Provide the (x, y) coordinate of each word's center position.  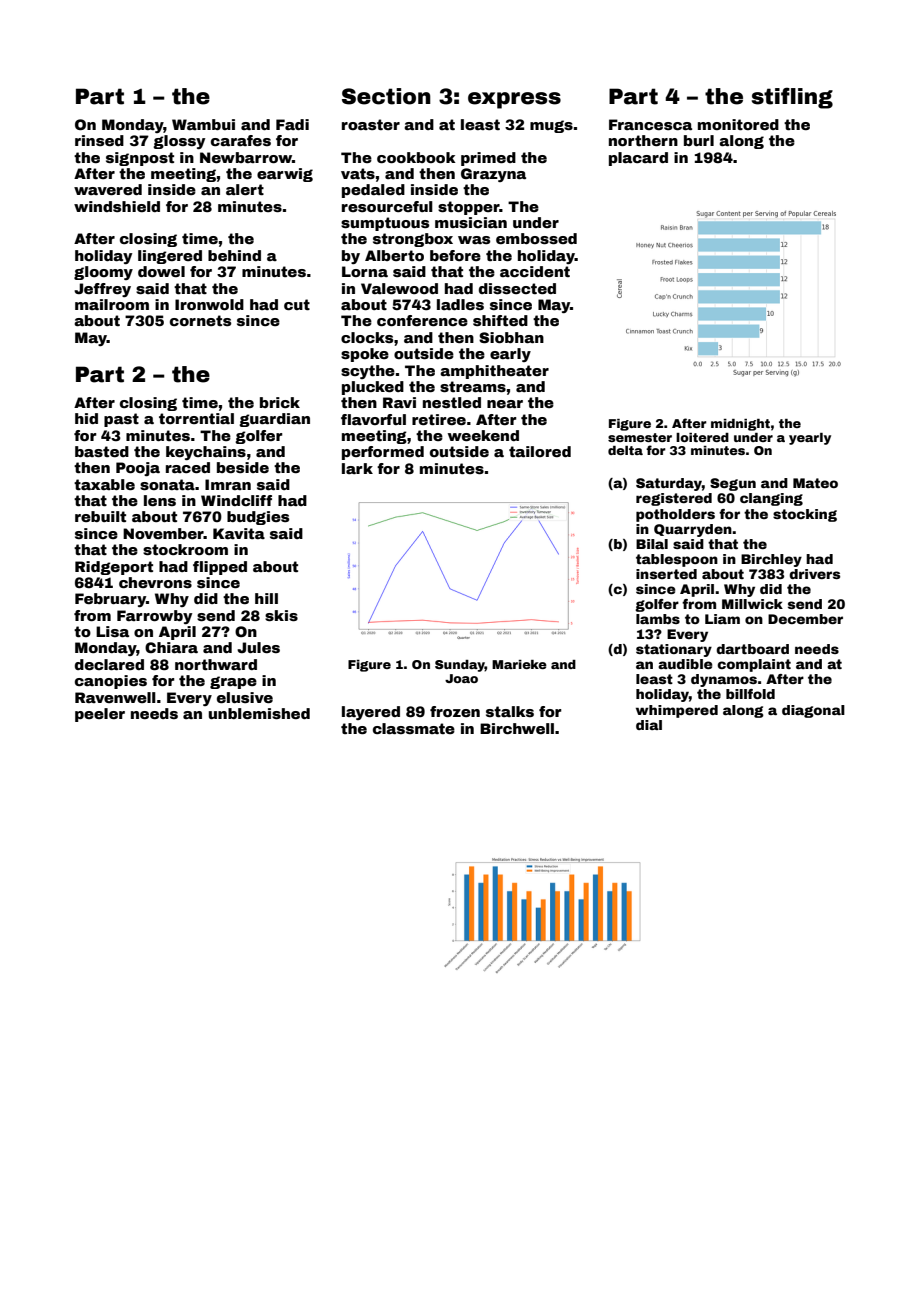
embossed (536, 238)
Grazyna (493, 175)
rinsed (99, 140)
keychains (206, 453)
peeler (100, 715)
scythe (368, 372)
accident (535, 271)
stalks (510, 711)
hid (86, 418)
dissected (517, 288)
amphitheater (494, 372)
